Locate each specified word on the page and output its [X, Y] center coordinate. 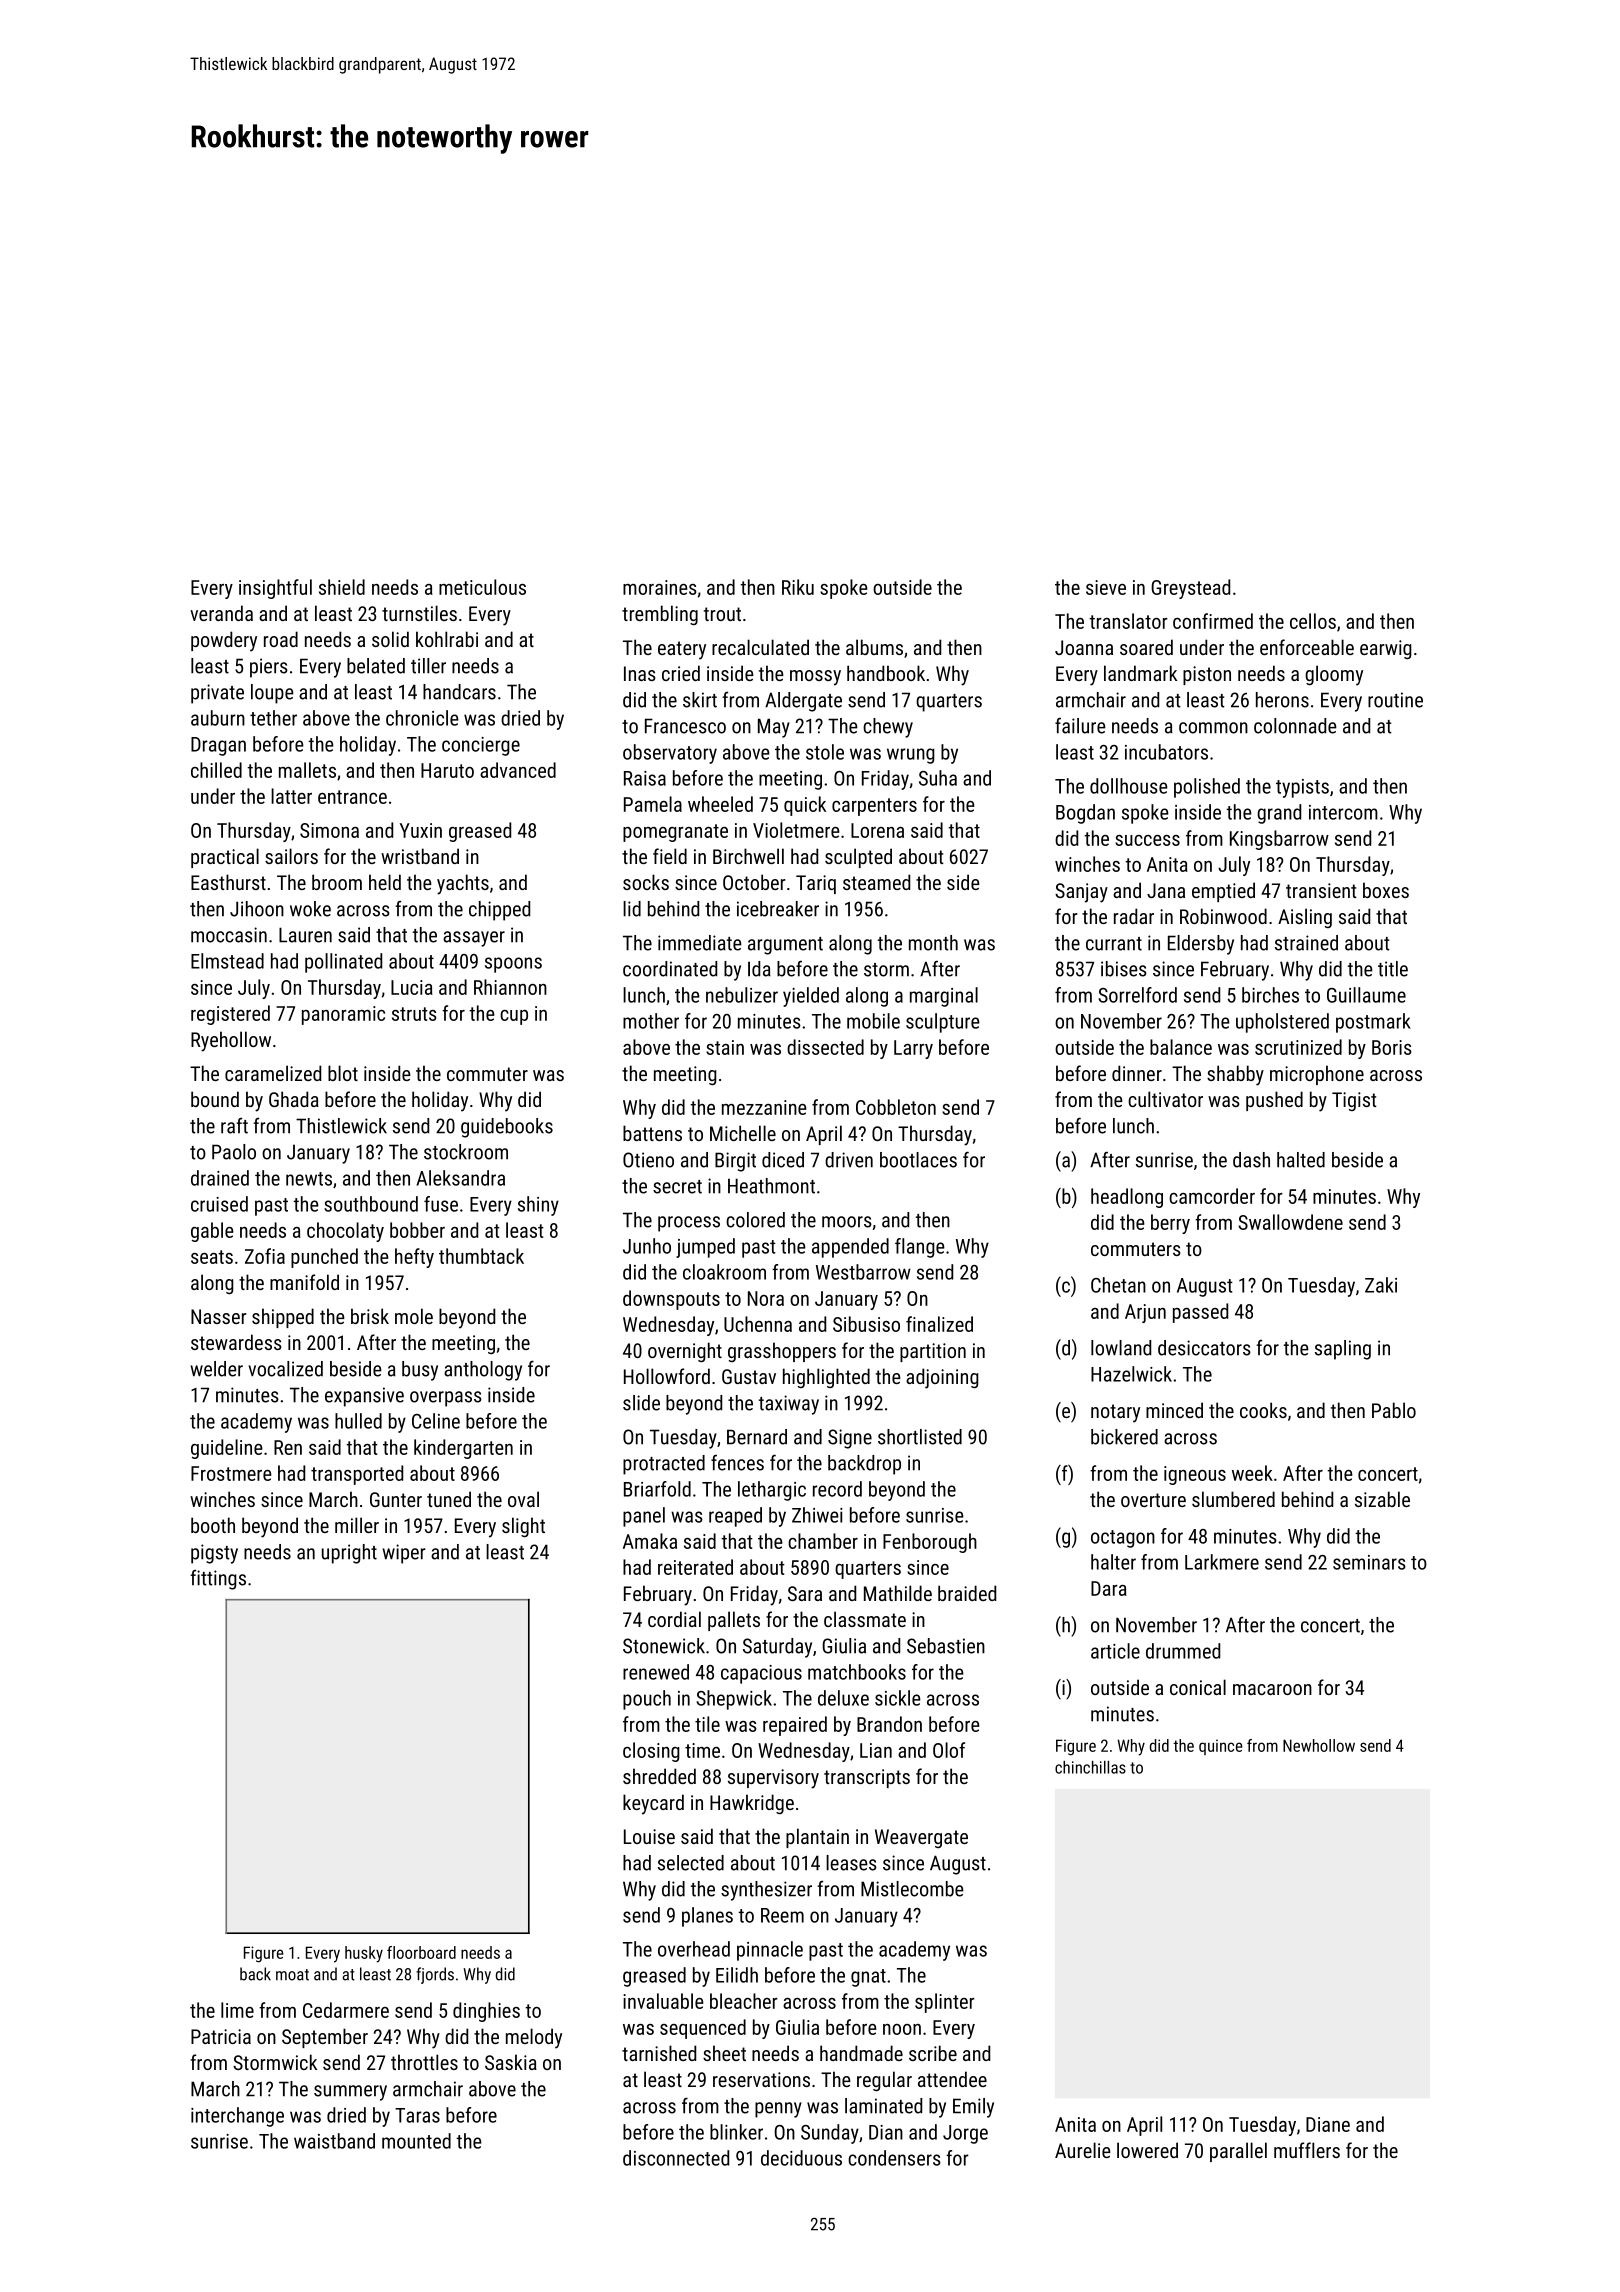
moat [292, 1975]
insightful [275, 589]
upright [349, 1554]
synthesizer [766, 1891]
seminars [1369, 1562]
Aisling [1305, 918]
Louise [649, 1836]
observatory [670, 754]
